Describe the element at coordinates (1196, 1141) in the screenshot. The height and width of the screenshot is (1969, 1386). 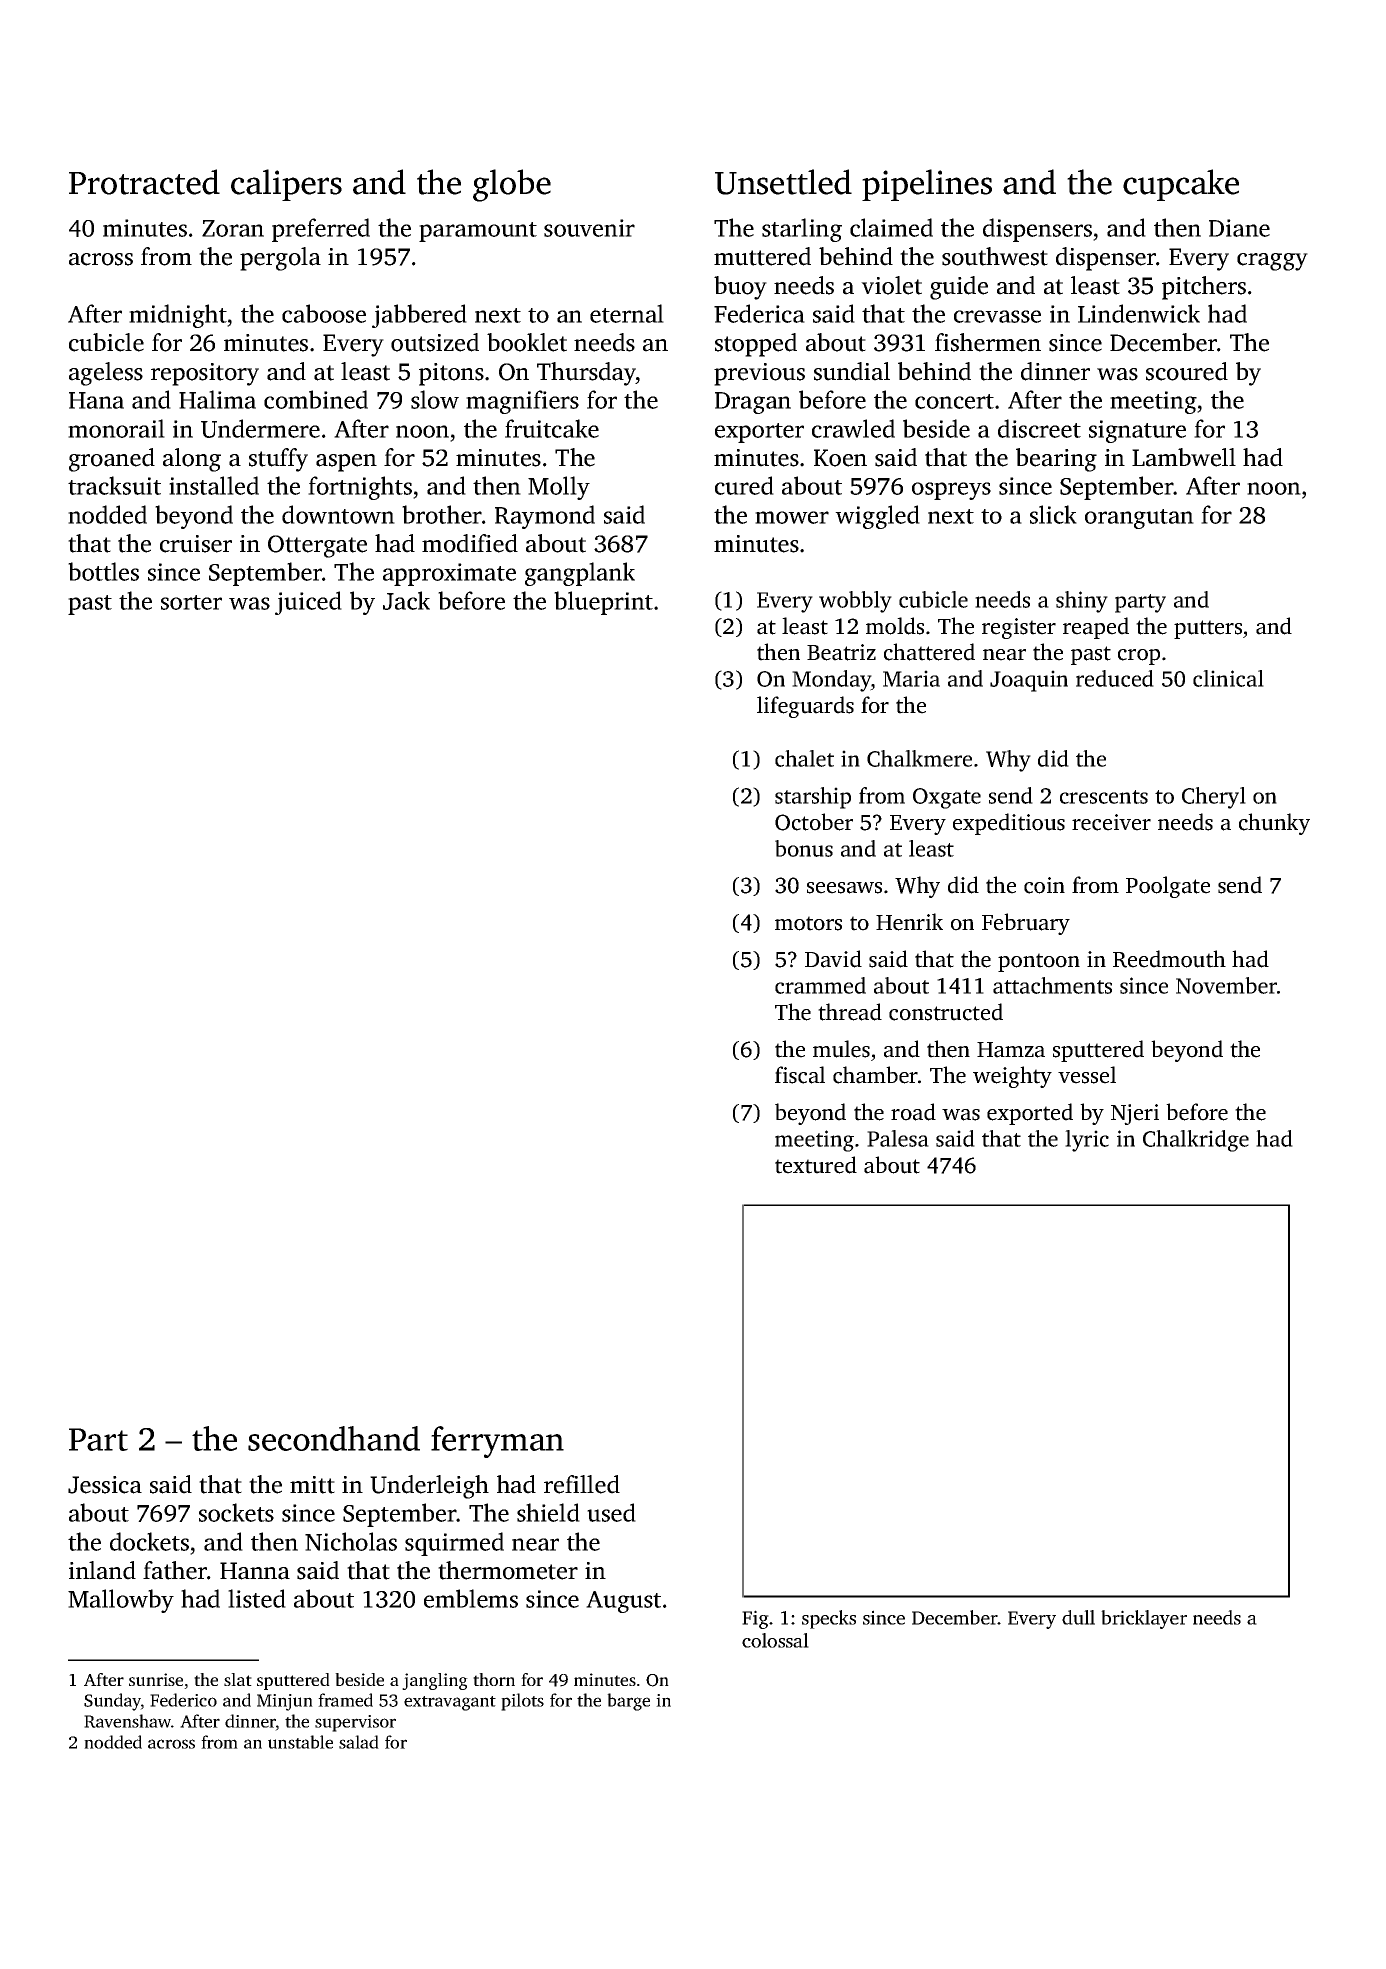
I see `Chalkridge` at that location.
